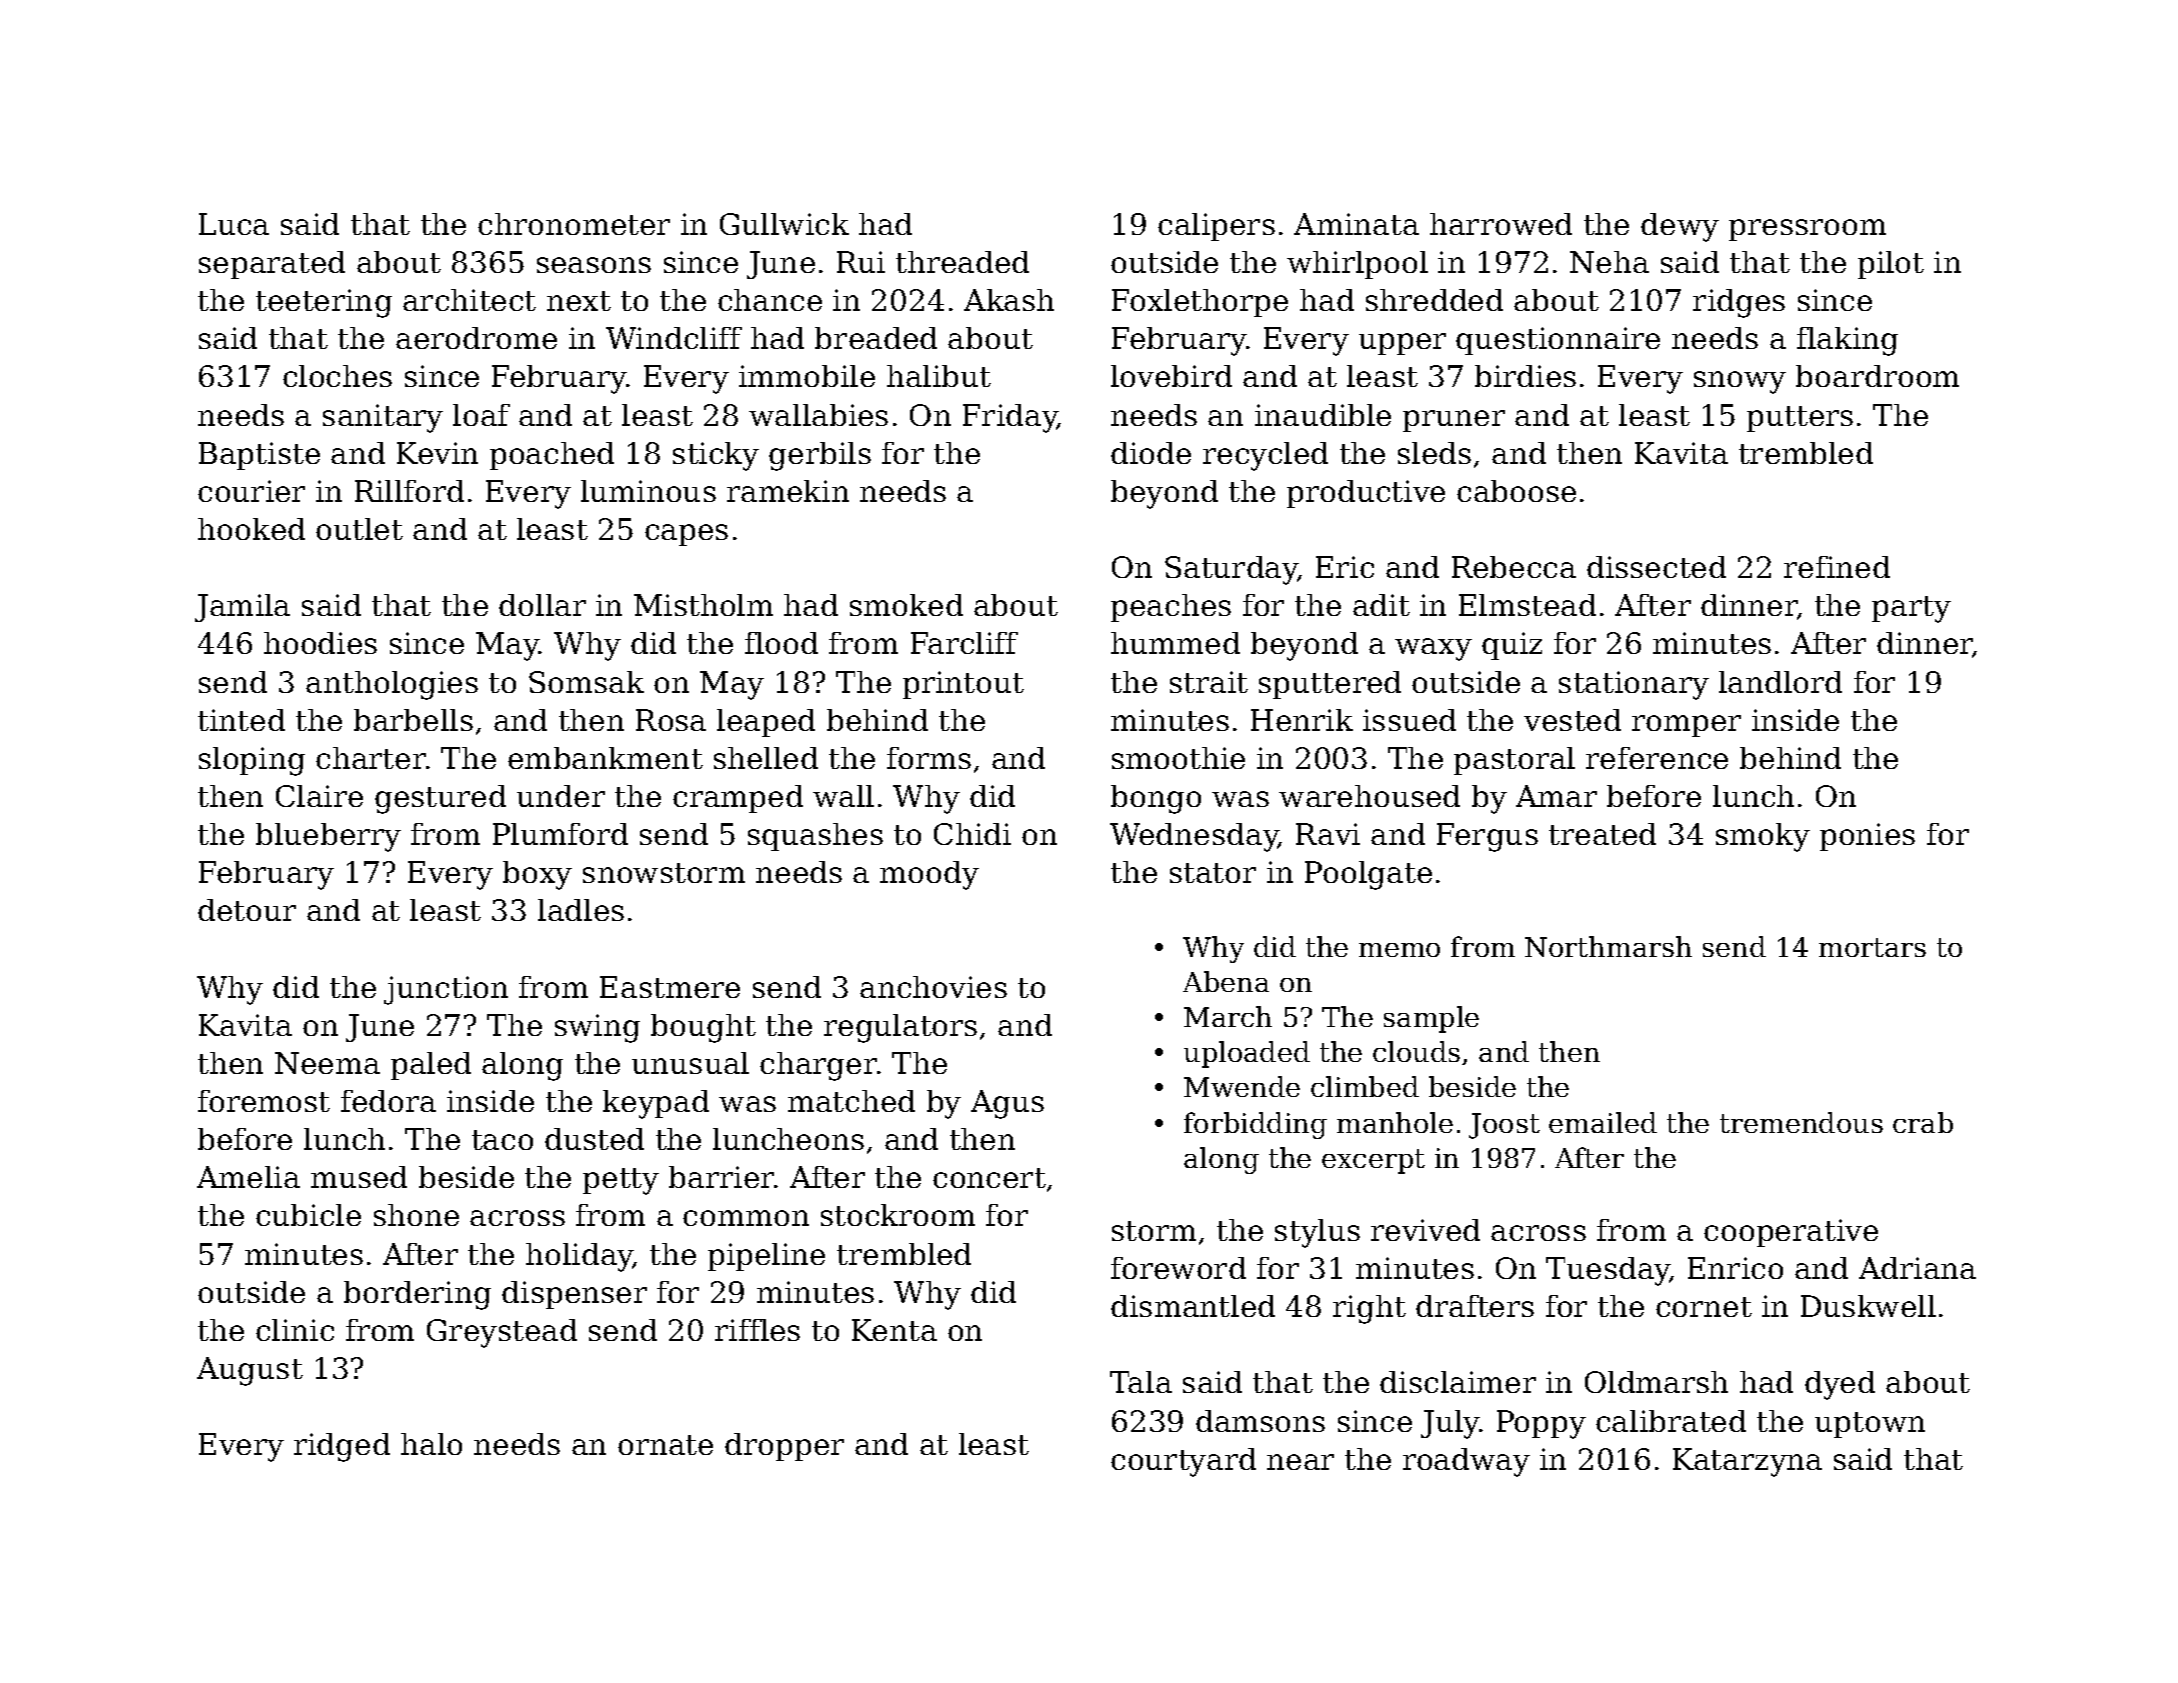 This page has height=1683, width=2178. What do you see at coordinates (1213, 873) in the page?
I see `stator` at bounding box center [1213, 873].
